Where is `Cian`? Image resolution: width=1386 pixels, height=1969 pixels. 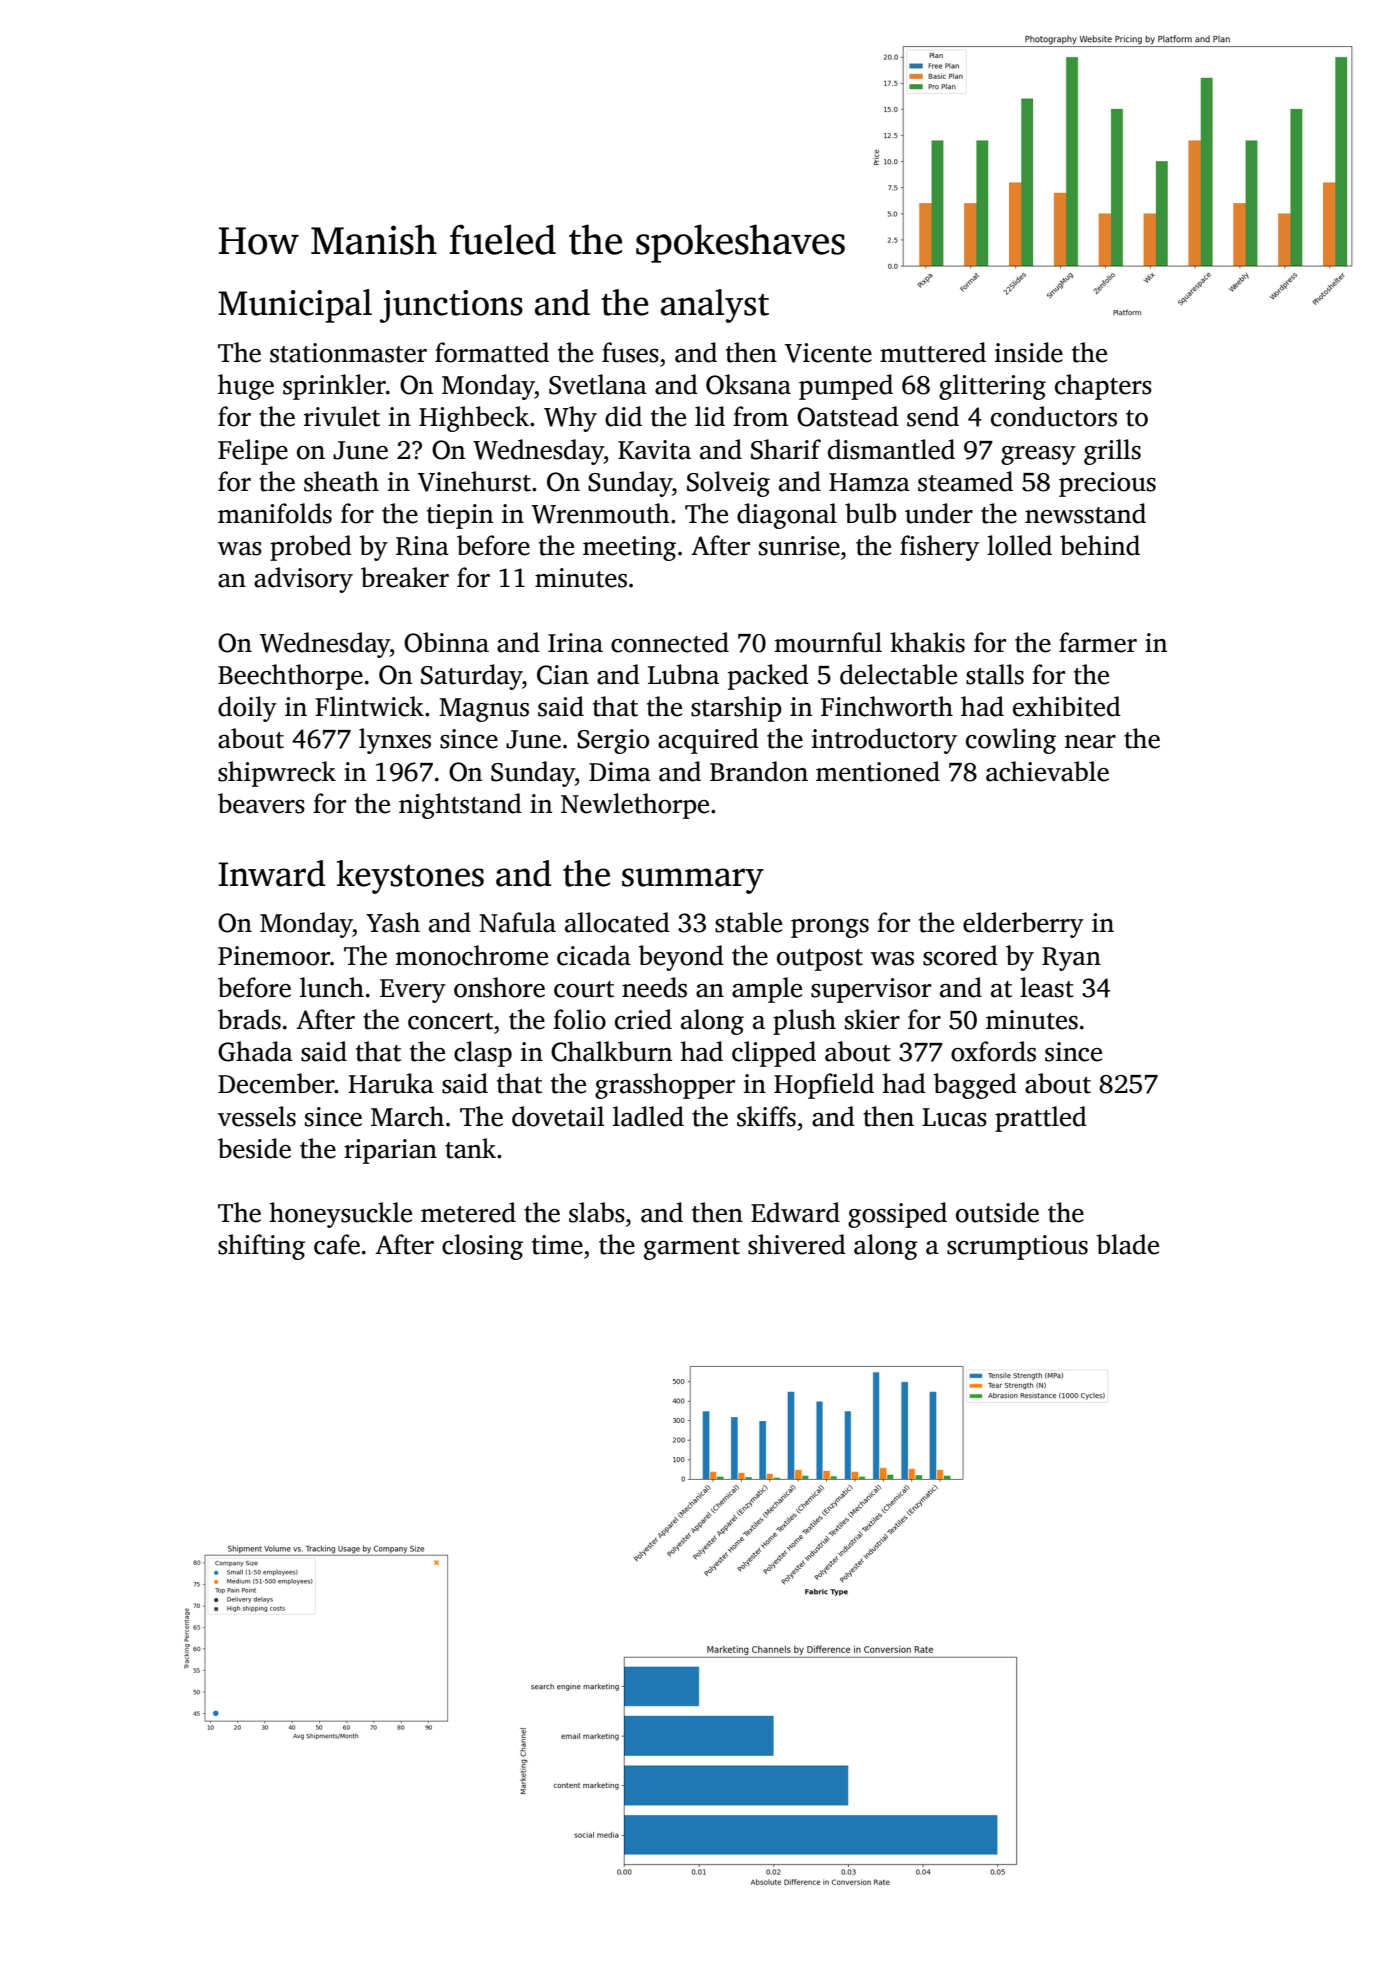
Cian is located at coordinates (563, 675).
